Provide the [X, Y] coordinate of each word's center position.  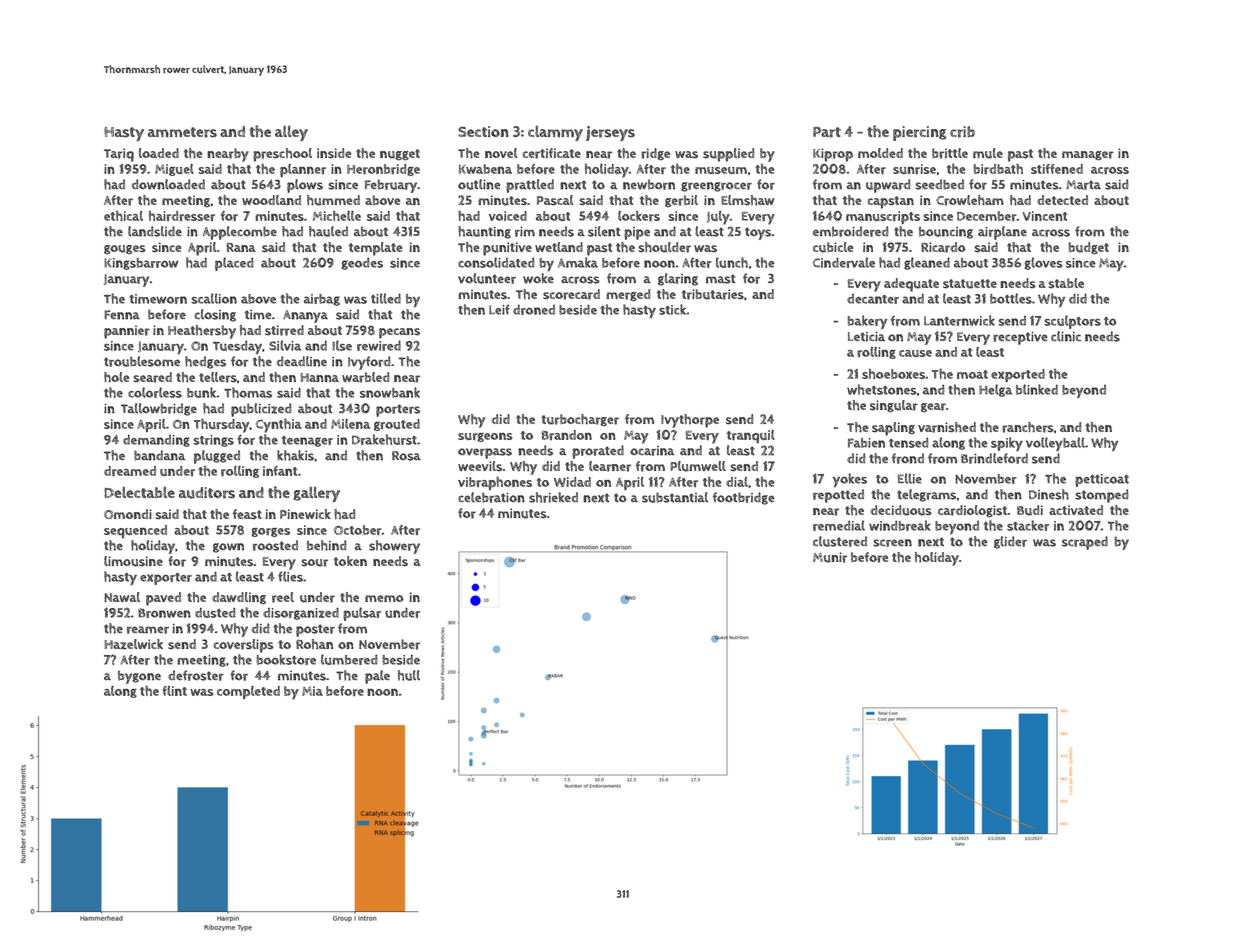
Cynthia [279, 425]
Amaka [578, 262]
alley [291, 133]
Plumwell [698, 466]
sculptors [1072, 322]
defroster [196, 675]
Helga [995, 390]
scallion [214, 298]
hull [409, 675]
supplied [729, 155]
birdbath [998, 168]
